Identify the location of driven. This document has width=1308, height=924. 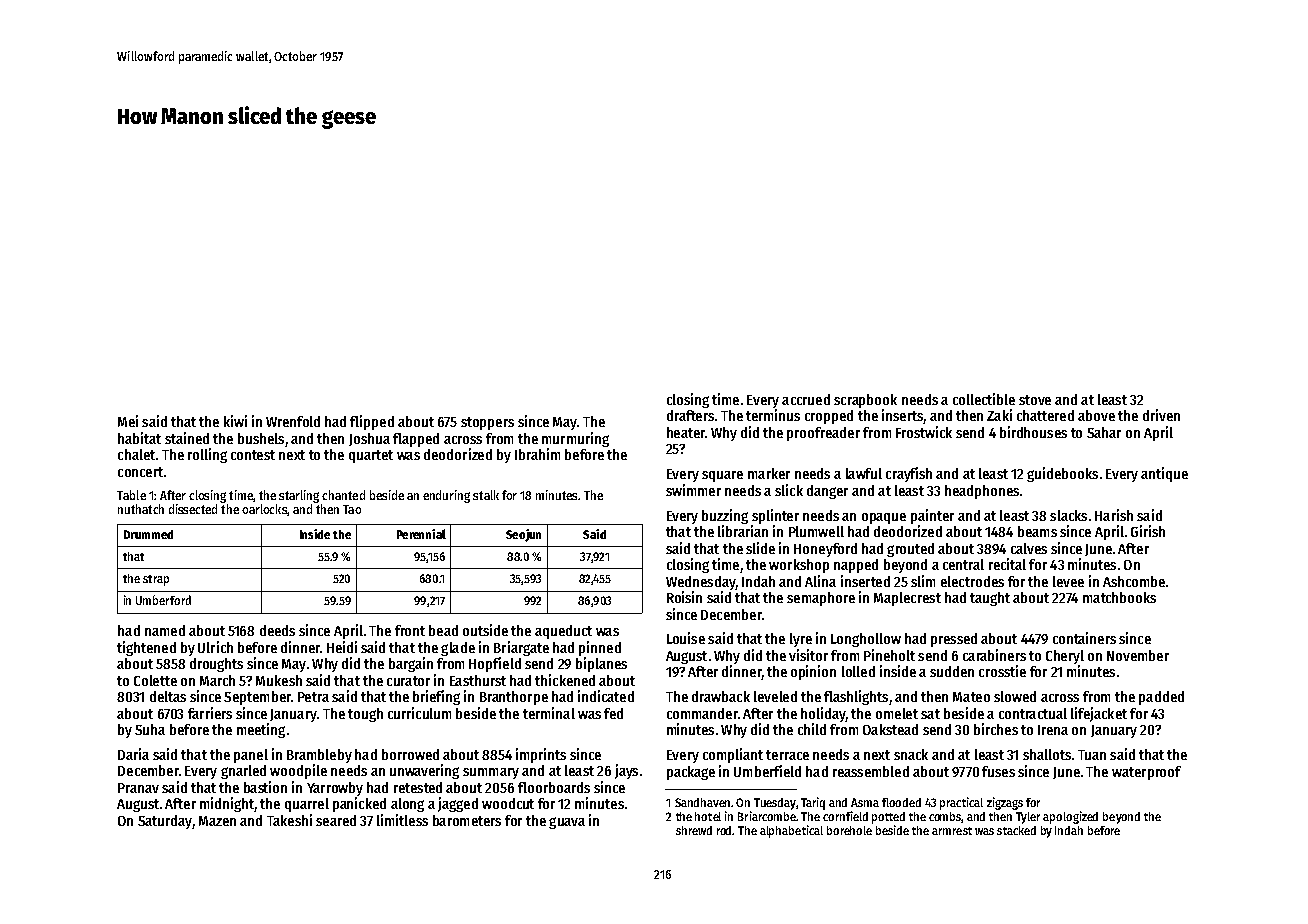
(1161, 415).
